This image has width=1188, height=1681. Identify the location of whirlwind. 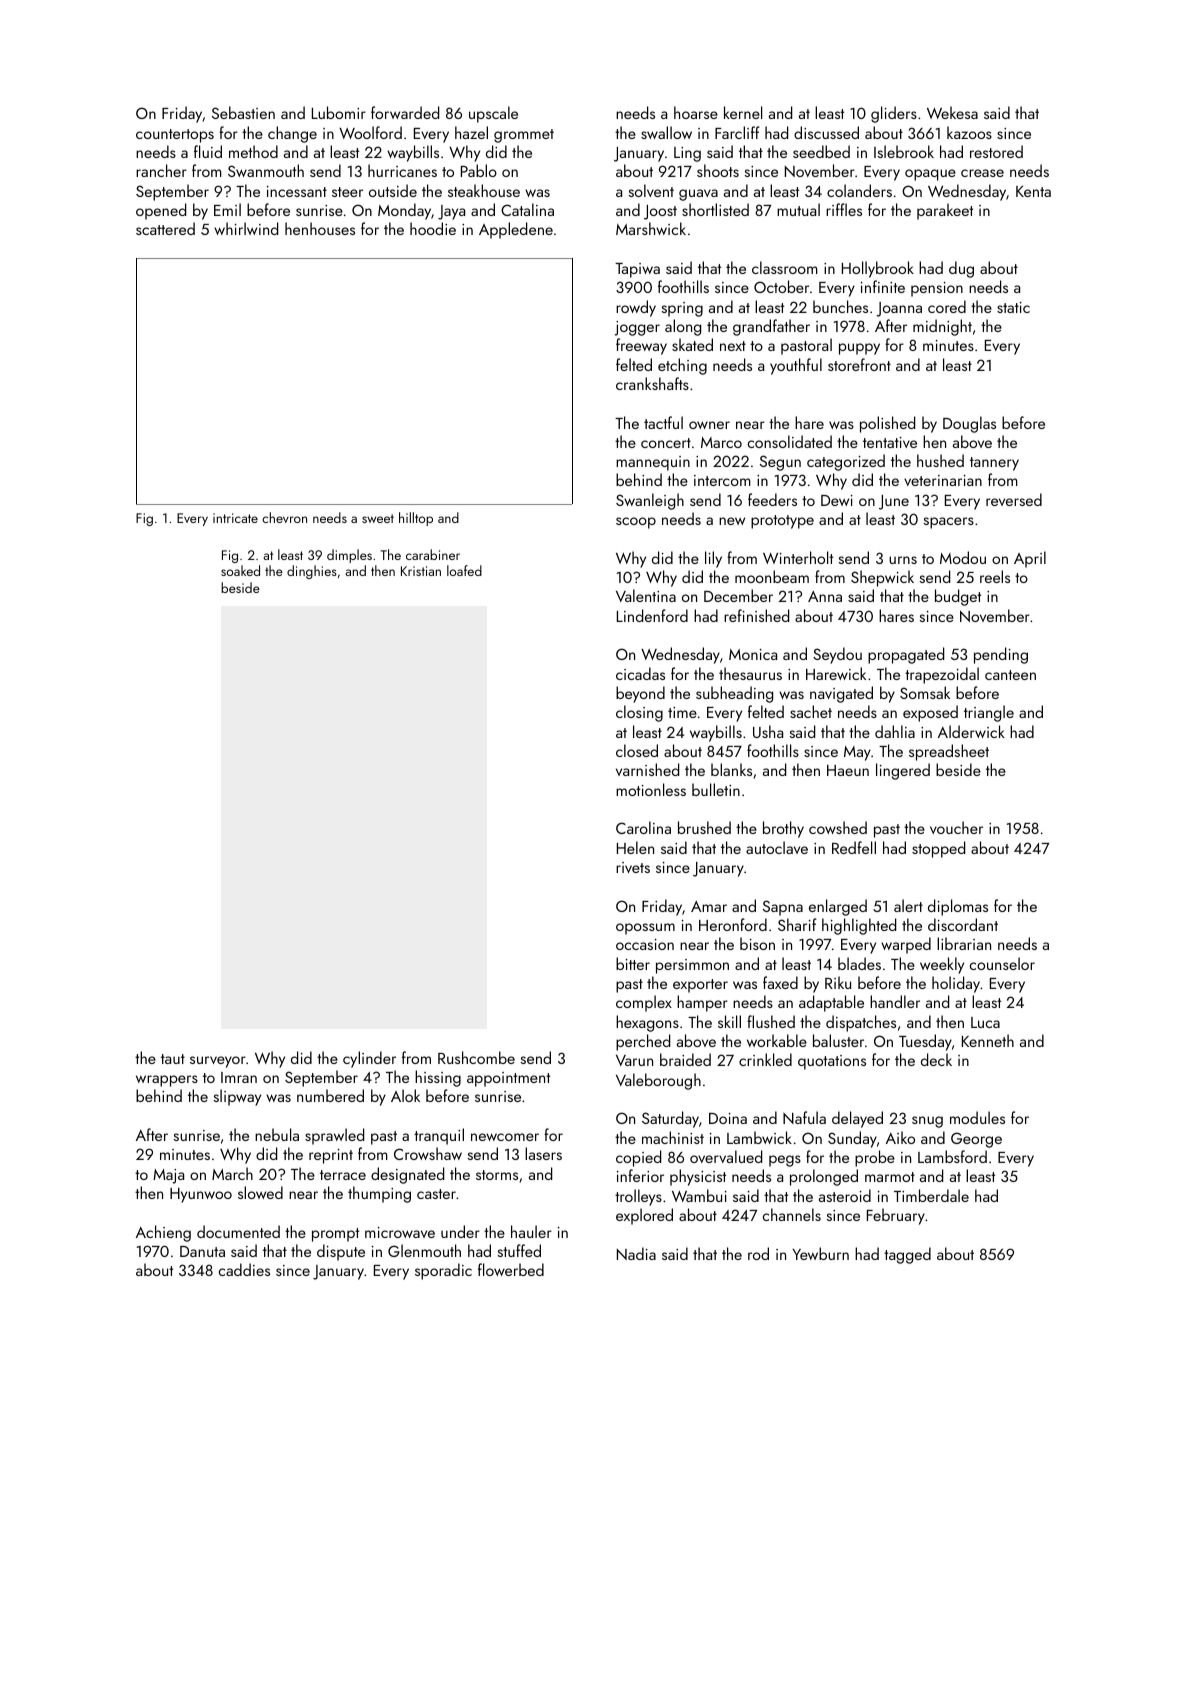
(246, 228).
